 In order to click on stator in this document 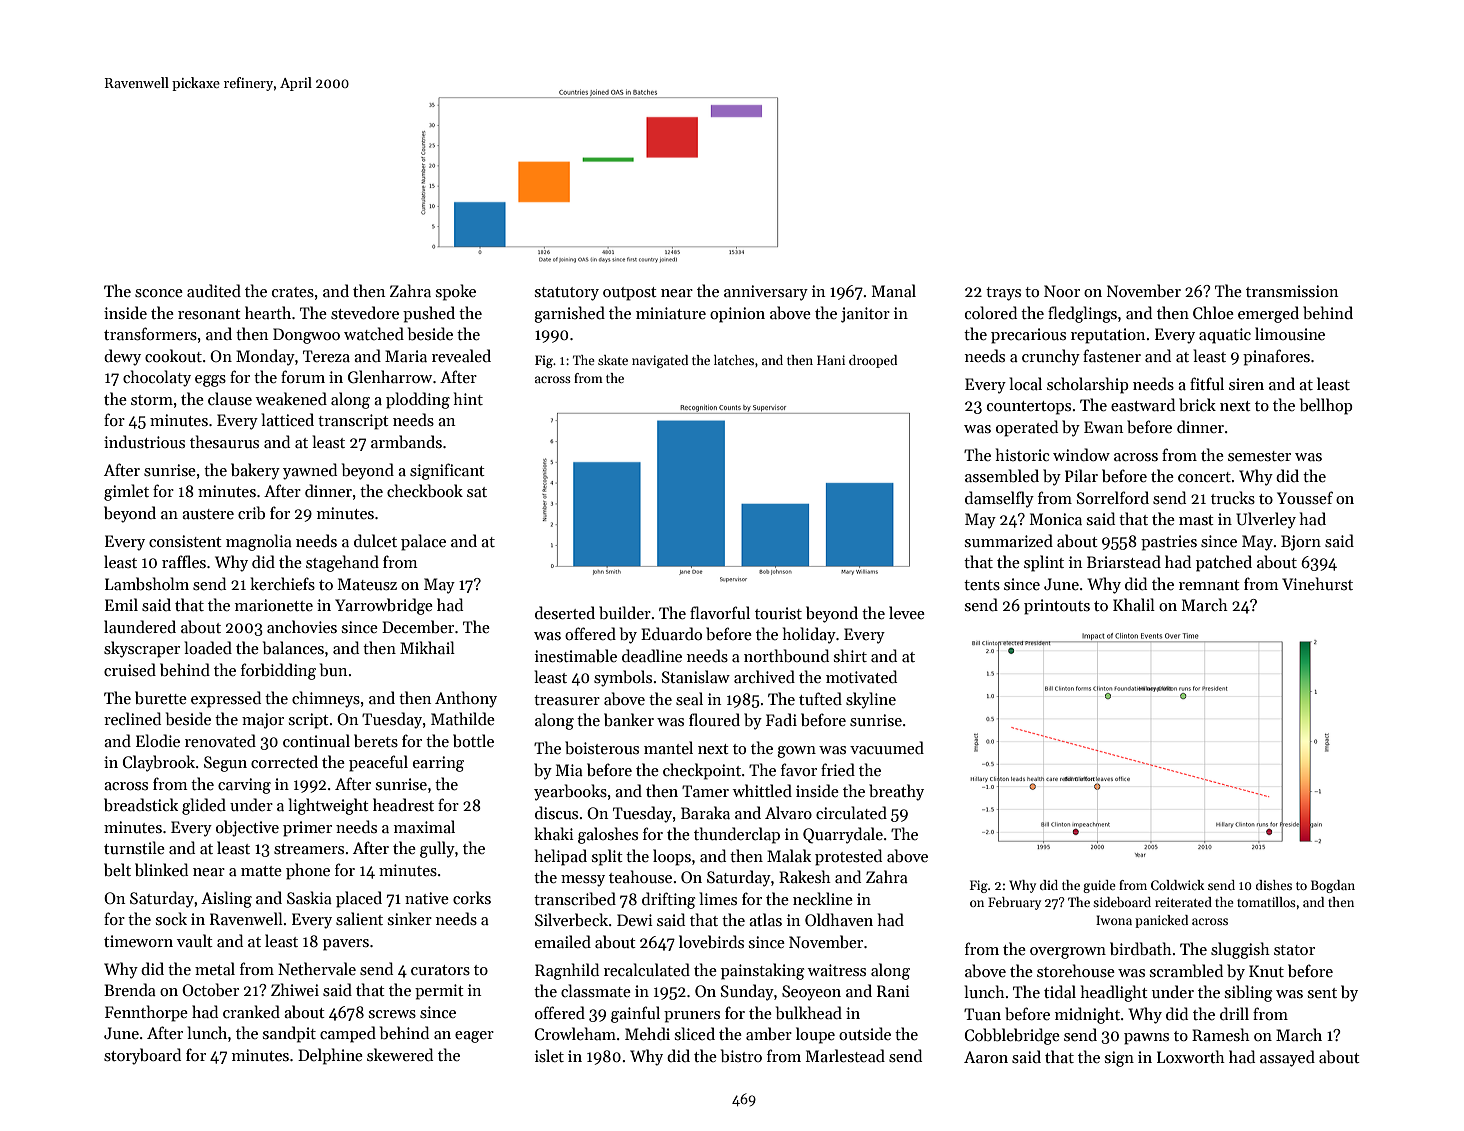, I will do `click(1294, 950)`.
